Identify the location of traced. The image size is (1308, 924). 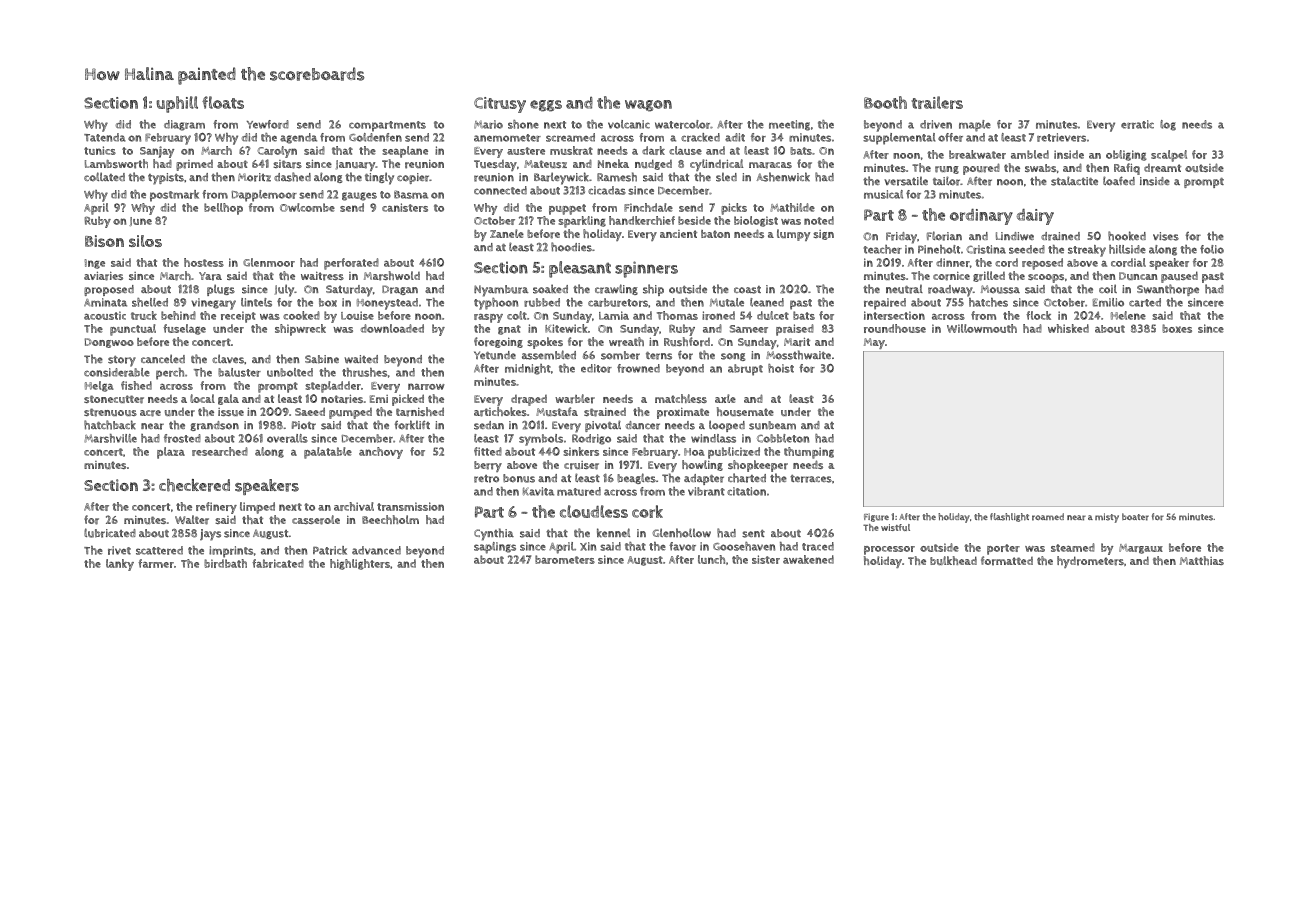
(818, 546).
